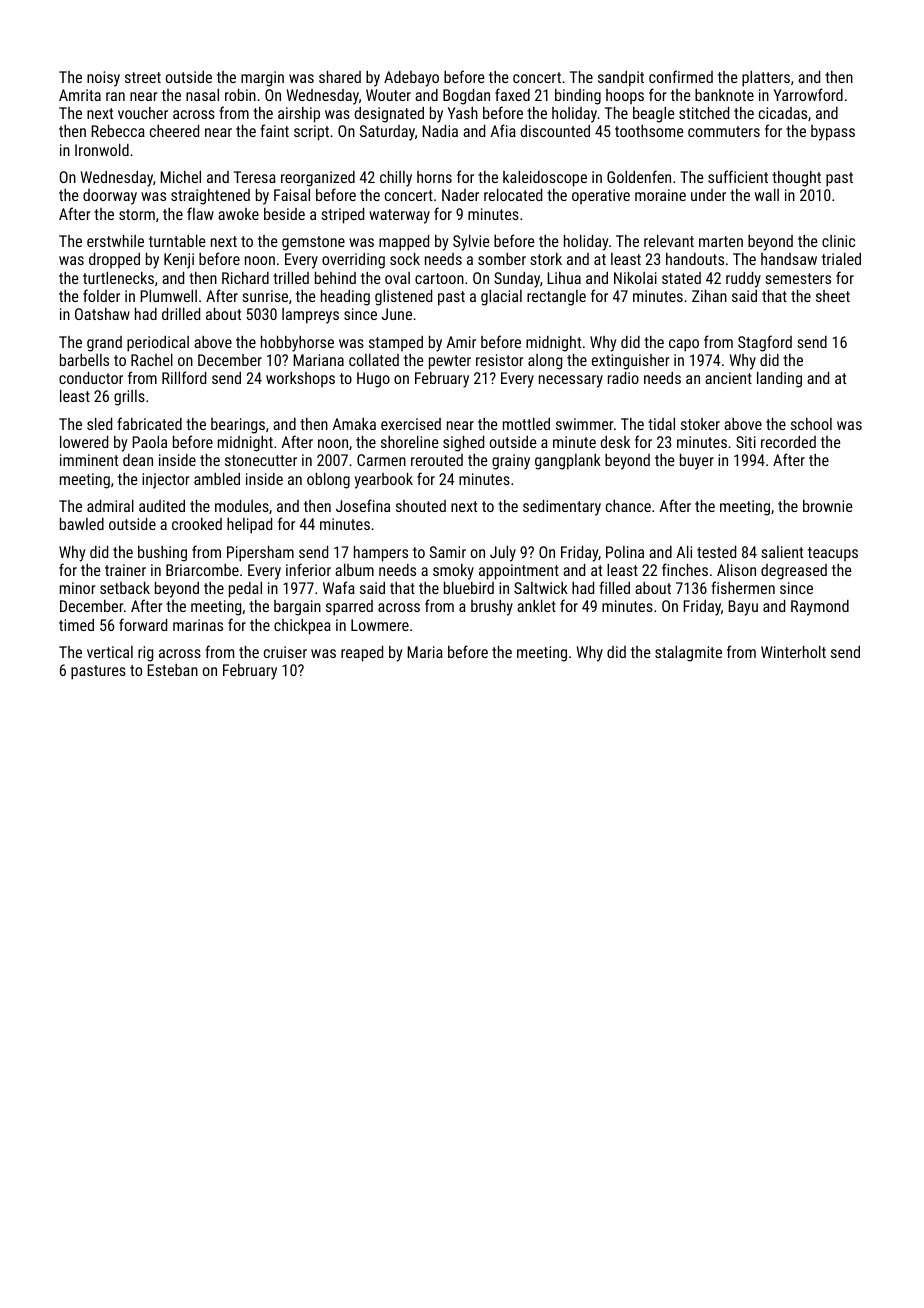 The height and width of the screenshot is (1308, 924). Describe the element at coordinates (110, 652) in the screenshot. I see `vertical` at that location.
